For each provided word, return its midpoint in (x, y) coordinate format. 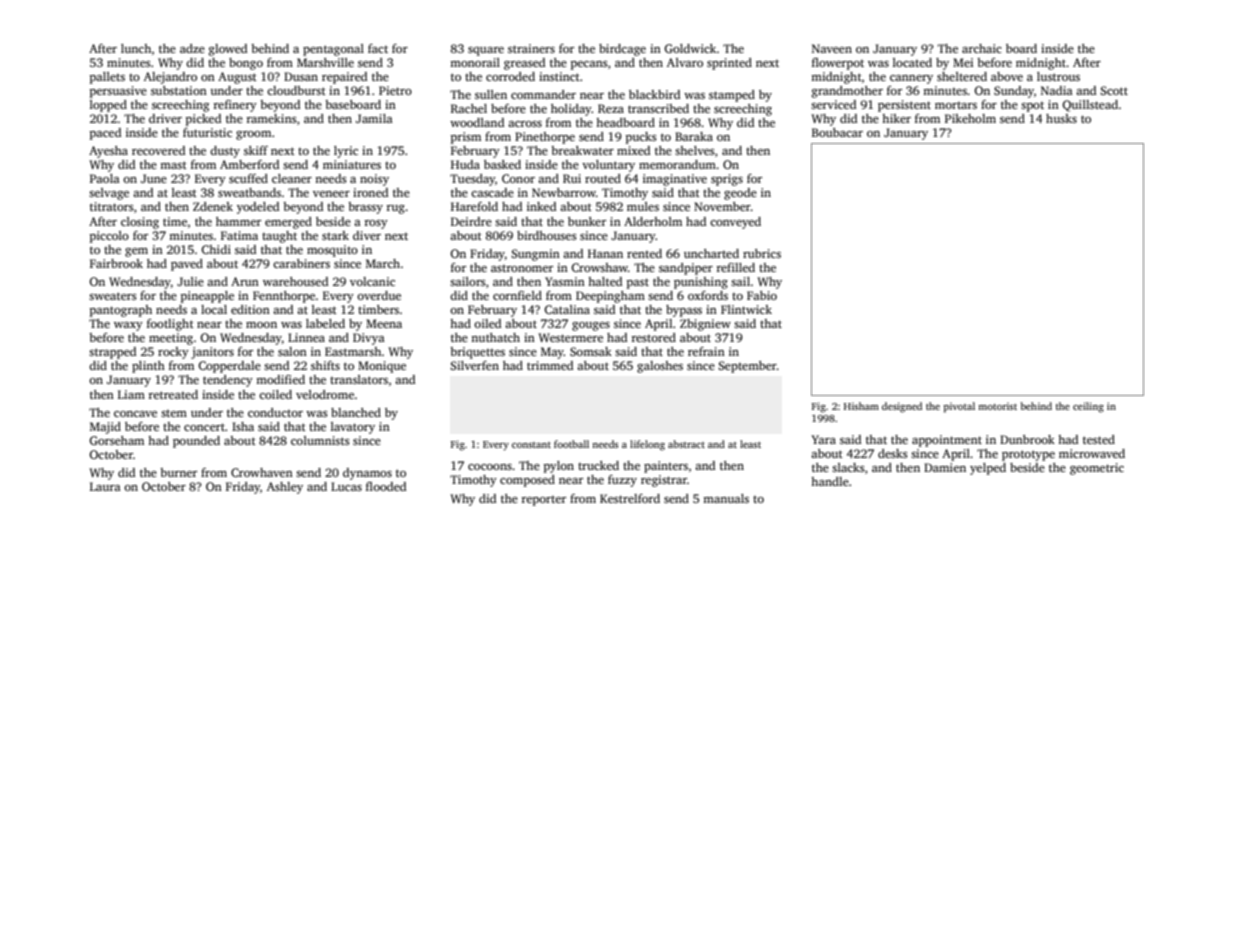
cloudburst (296, 90)
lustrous (1058, 76)
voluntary (608, 166)
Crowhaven (262, 472)
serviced (833, 104)
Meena (384, 323)
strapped (112, 353)
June (154, 178)
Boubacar (837, 132)
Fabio (762, 295)
